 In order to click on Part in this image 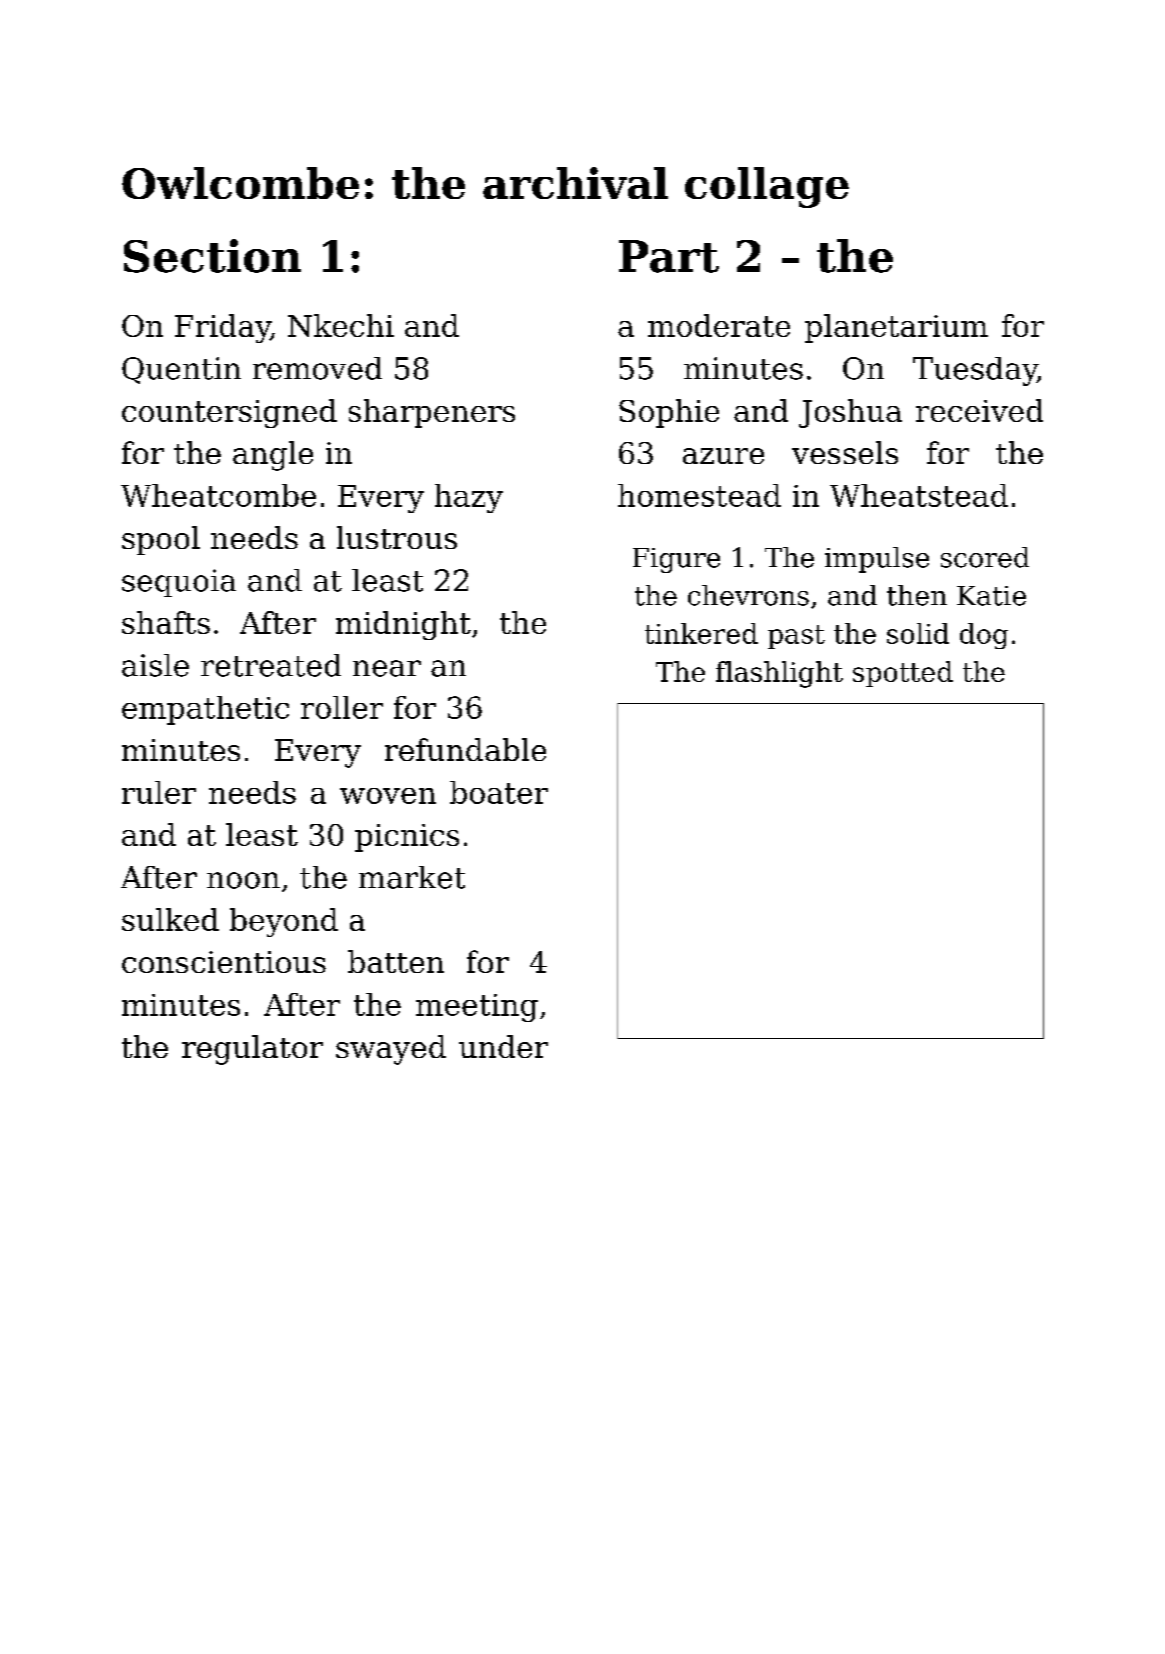, I will do `click(669, 256)`.
